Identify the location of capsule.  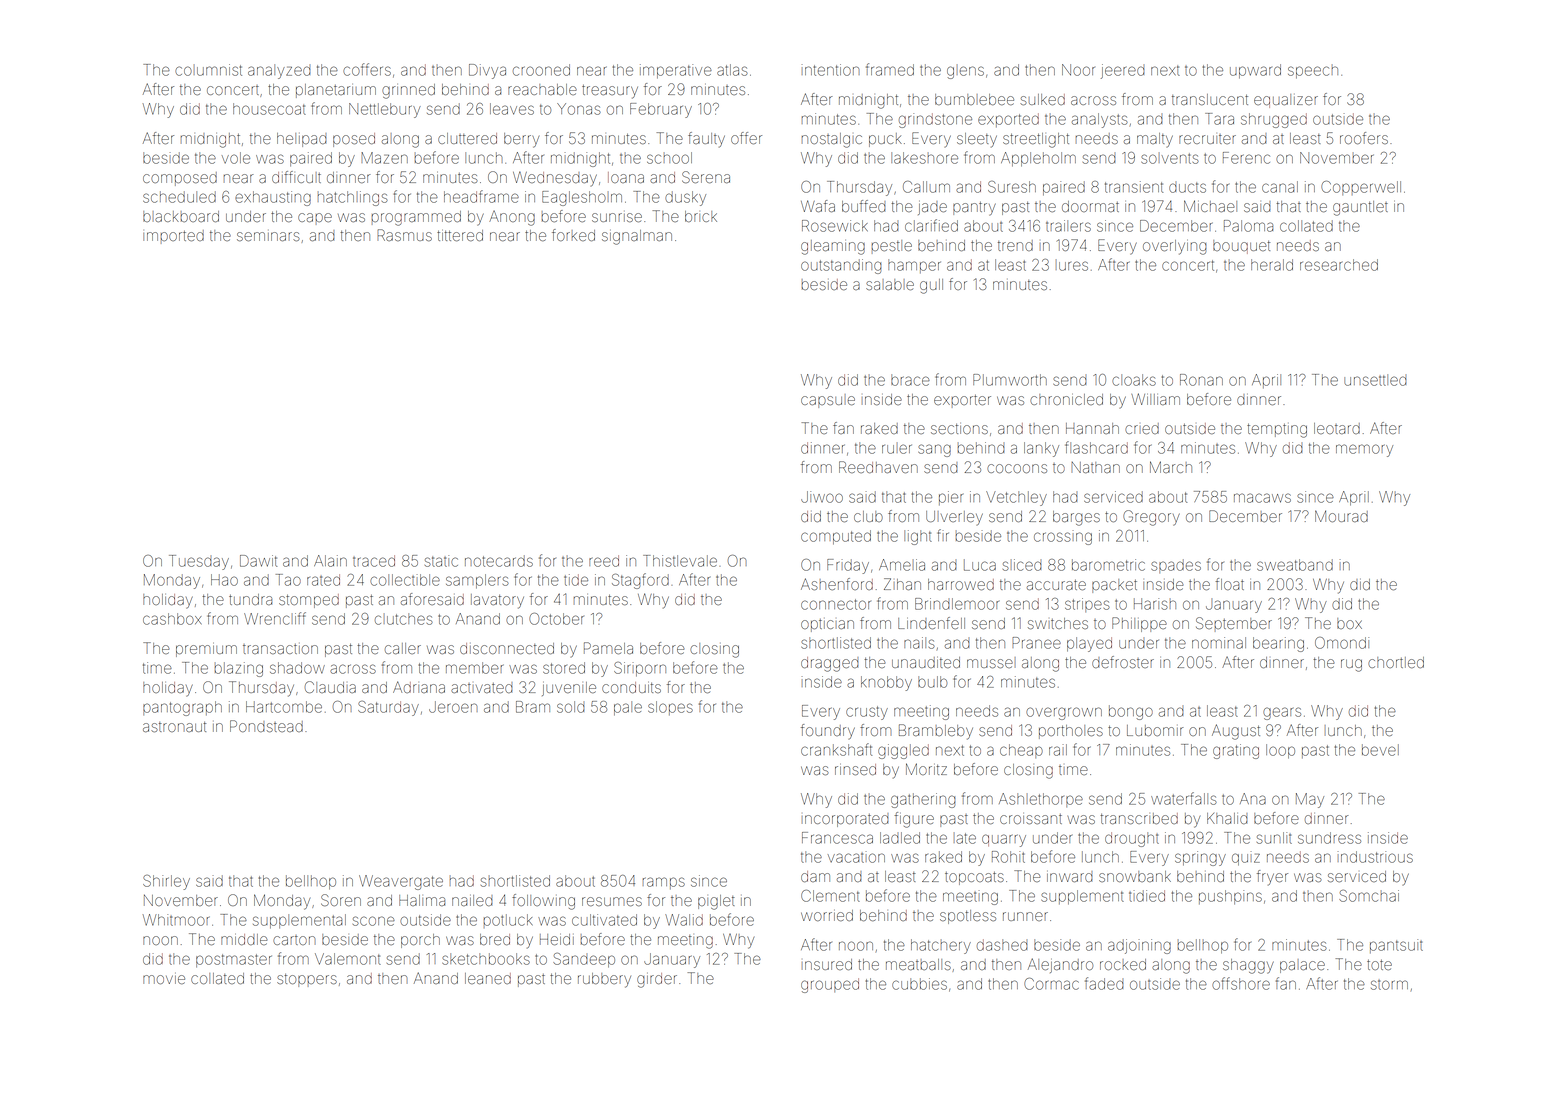
(828, 401).
